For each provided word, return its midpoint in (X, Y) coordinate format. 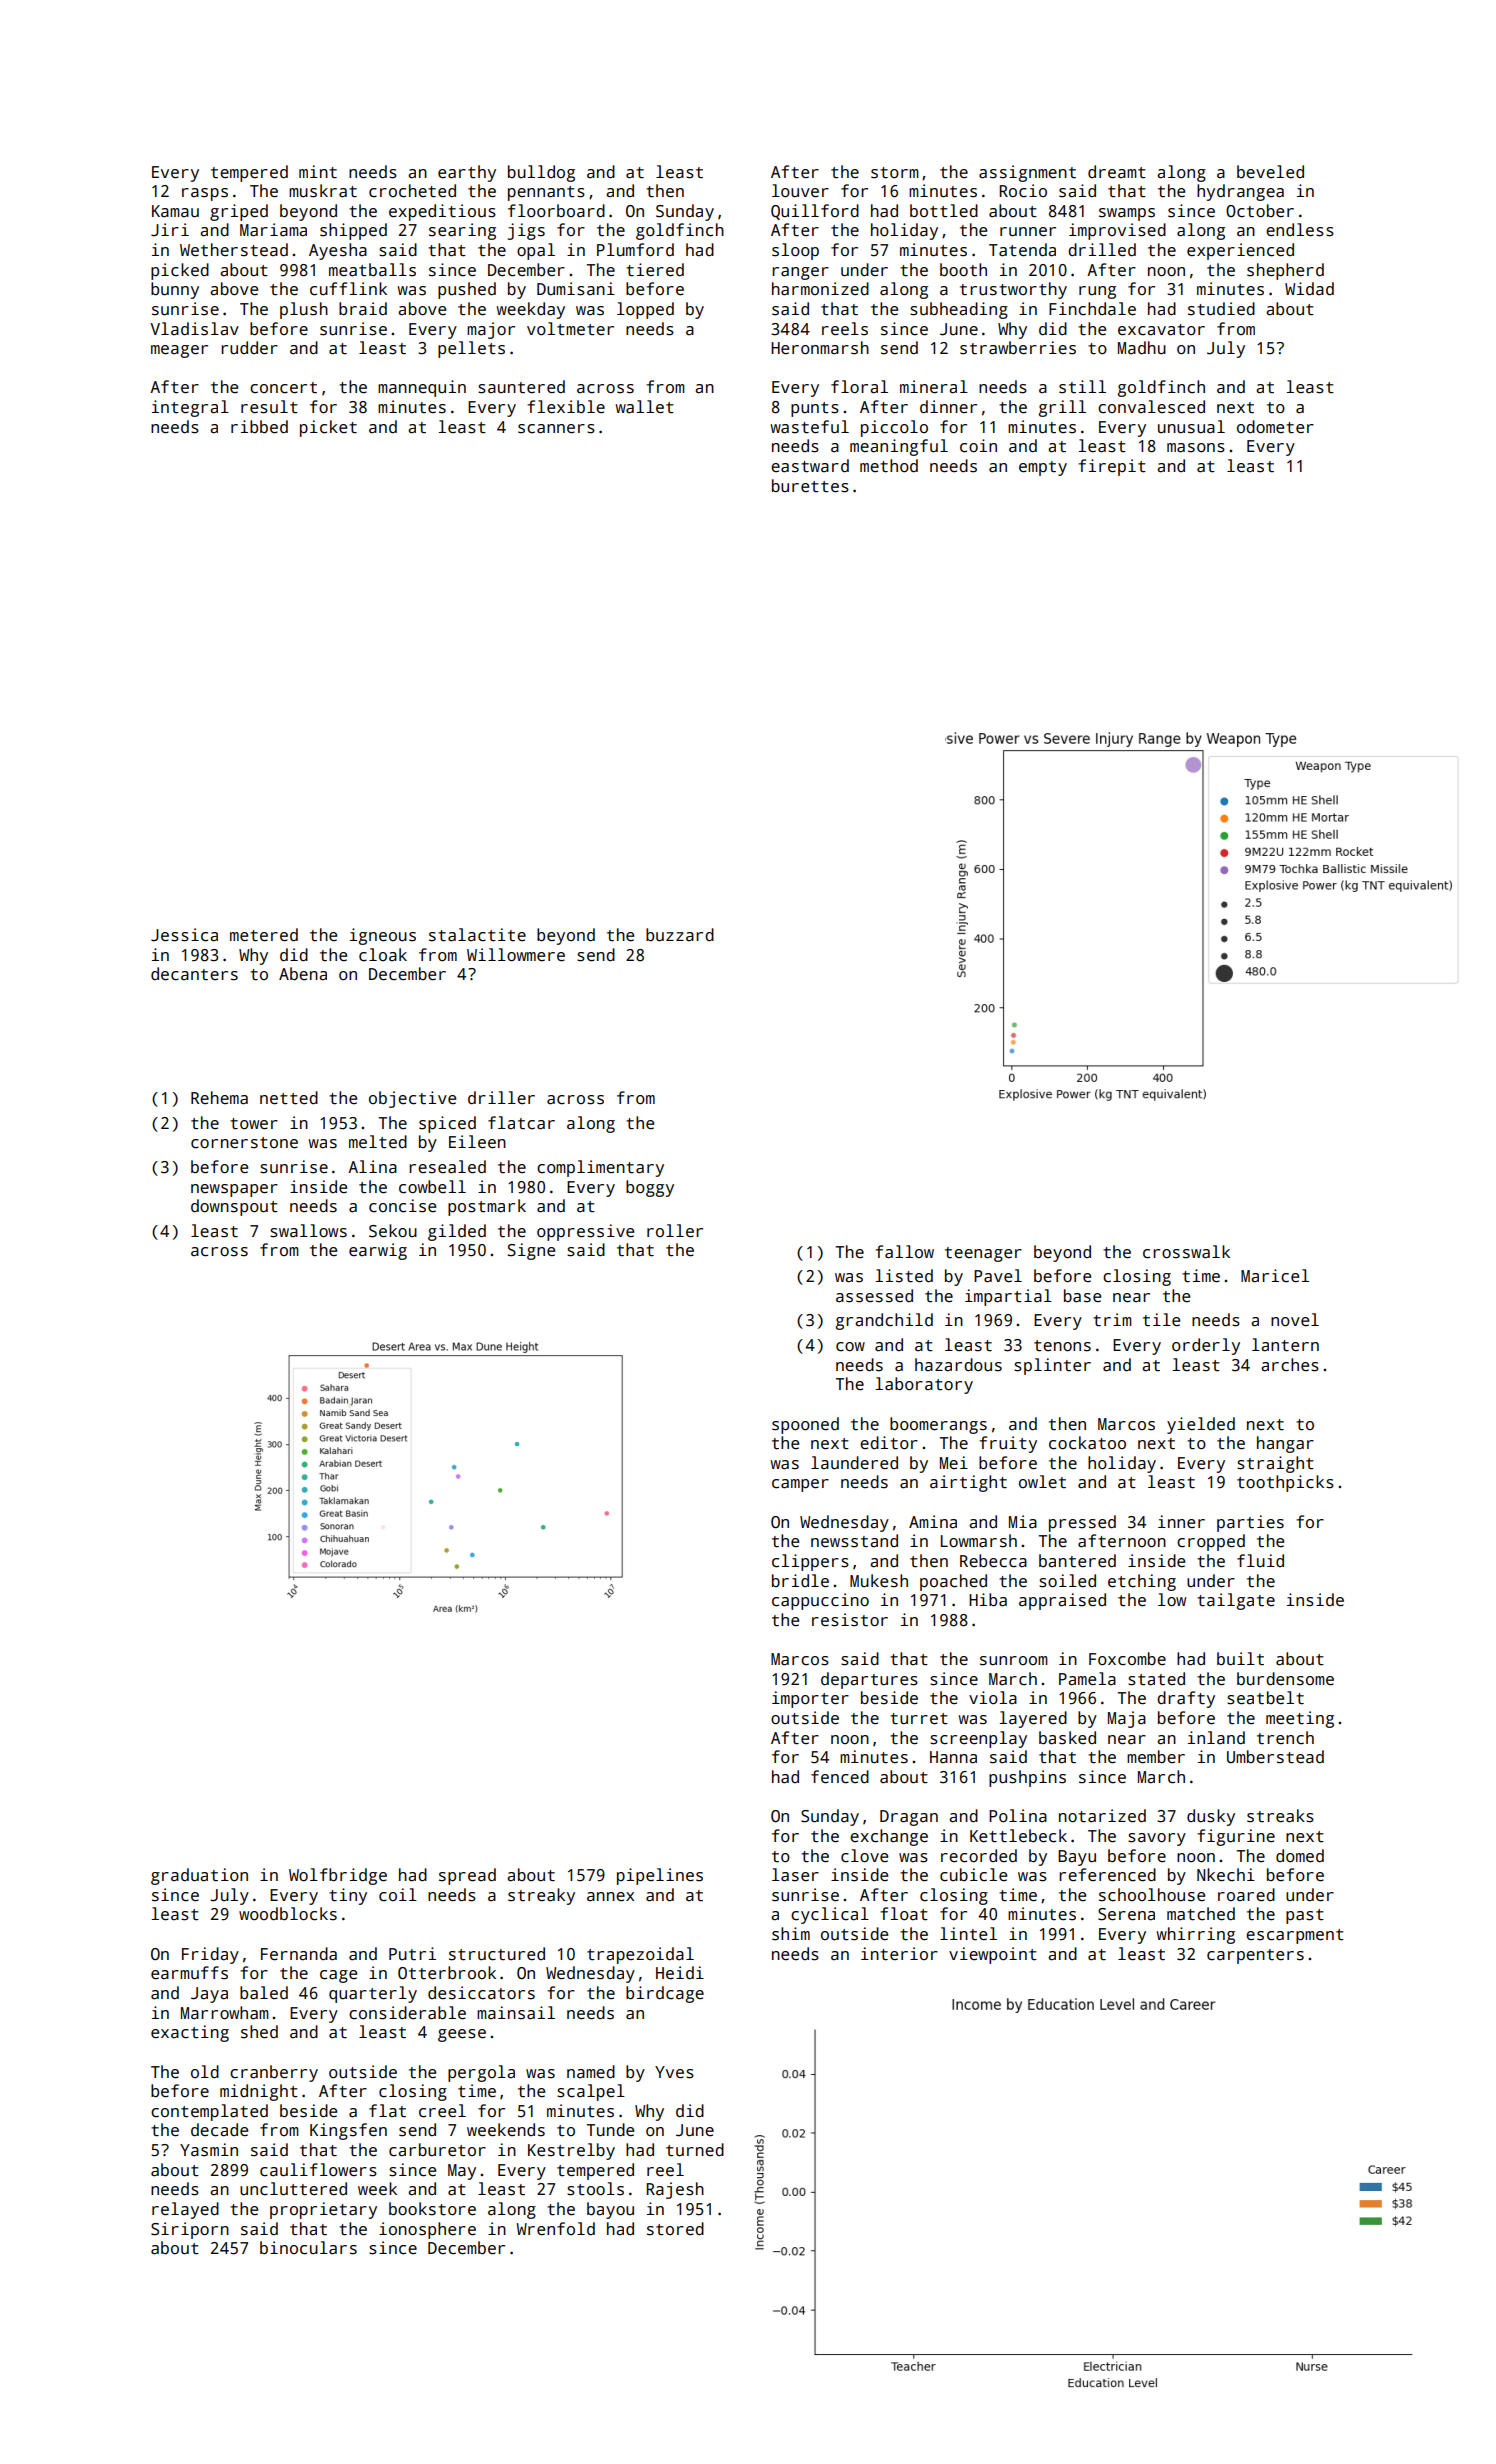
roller (675, 1231)
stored (675, 2229)
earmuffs (189, 1973)
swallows (308, 1231)
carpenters (1255, 1956)
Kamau (175, 211)
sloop (795, 251)
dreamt (1117, 172)
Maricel (1275, 1276)
